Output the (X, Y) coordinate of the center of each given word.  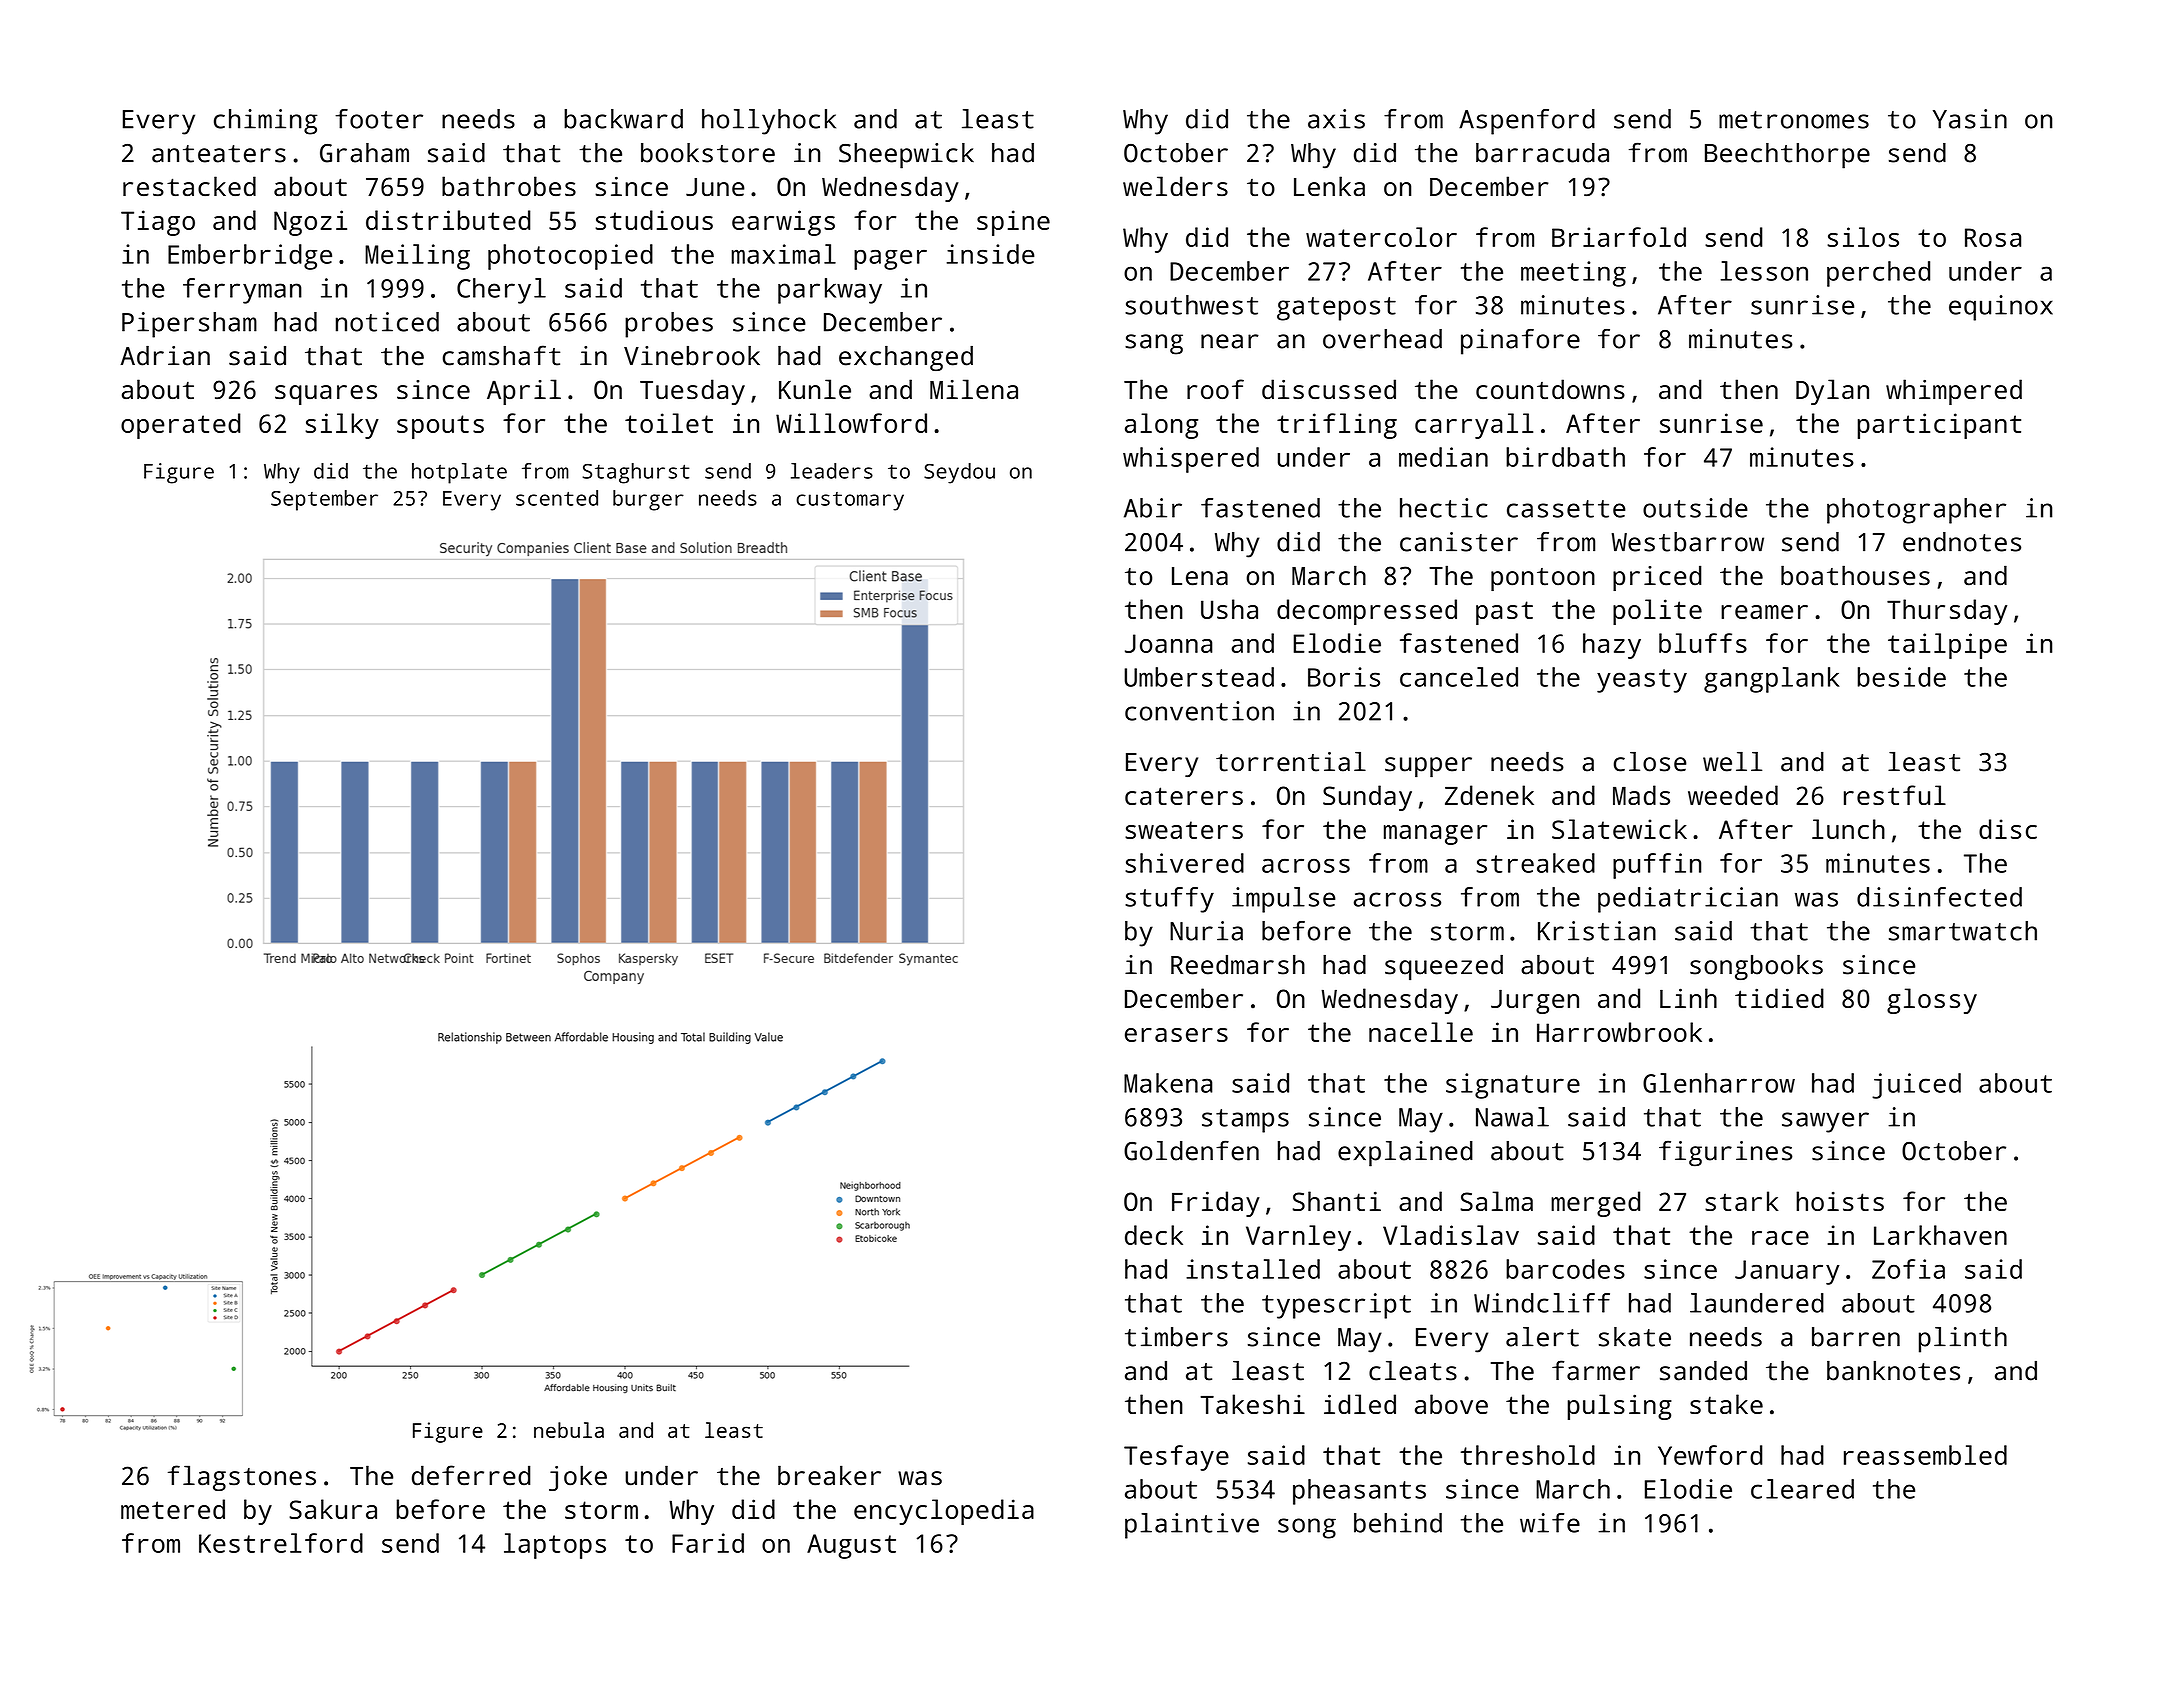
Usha (1229, 609)
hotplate (459, 473)
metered (173, 1509)
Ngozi (310, 223)
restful (1895, 795)
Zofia (1908, 1269)
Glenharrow (1719, 1083)
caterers (1184, 796)
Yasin (1970, 119)
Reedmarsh (1238, 965)
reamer (1764, 612)
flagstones (242, 1478)
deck (1154, 1235)
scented (557, 498)
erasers (1176, 1035)
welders (1175, 186)
